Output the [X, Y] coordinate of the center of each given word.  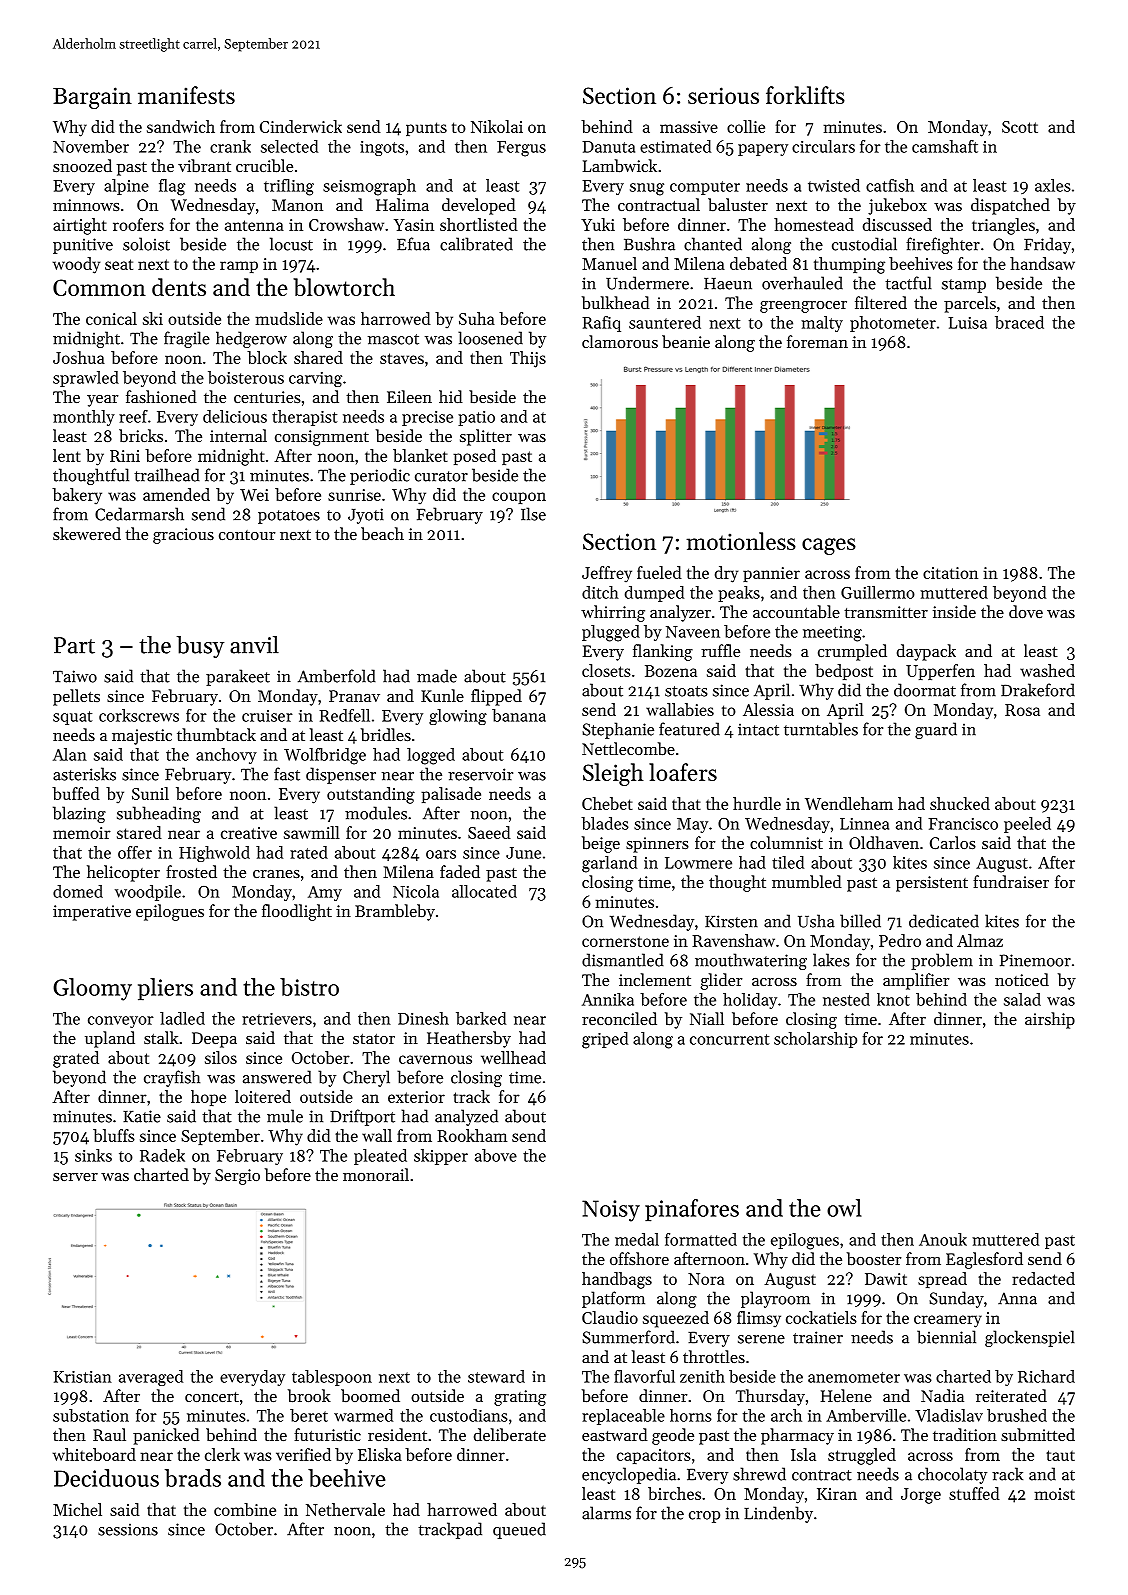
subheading [159, 814]
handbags [617, 1280]
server [75, 1177]
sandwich [181, 126]
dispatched [1010, 206]
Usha [816, 921]
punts [426, 129]
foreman [817, 341]
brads [193, 1478]
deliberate [510, 1434]
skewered [87, 533]
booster [874, 1258]
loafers [683, 772]
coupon [519, 498]
